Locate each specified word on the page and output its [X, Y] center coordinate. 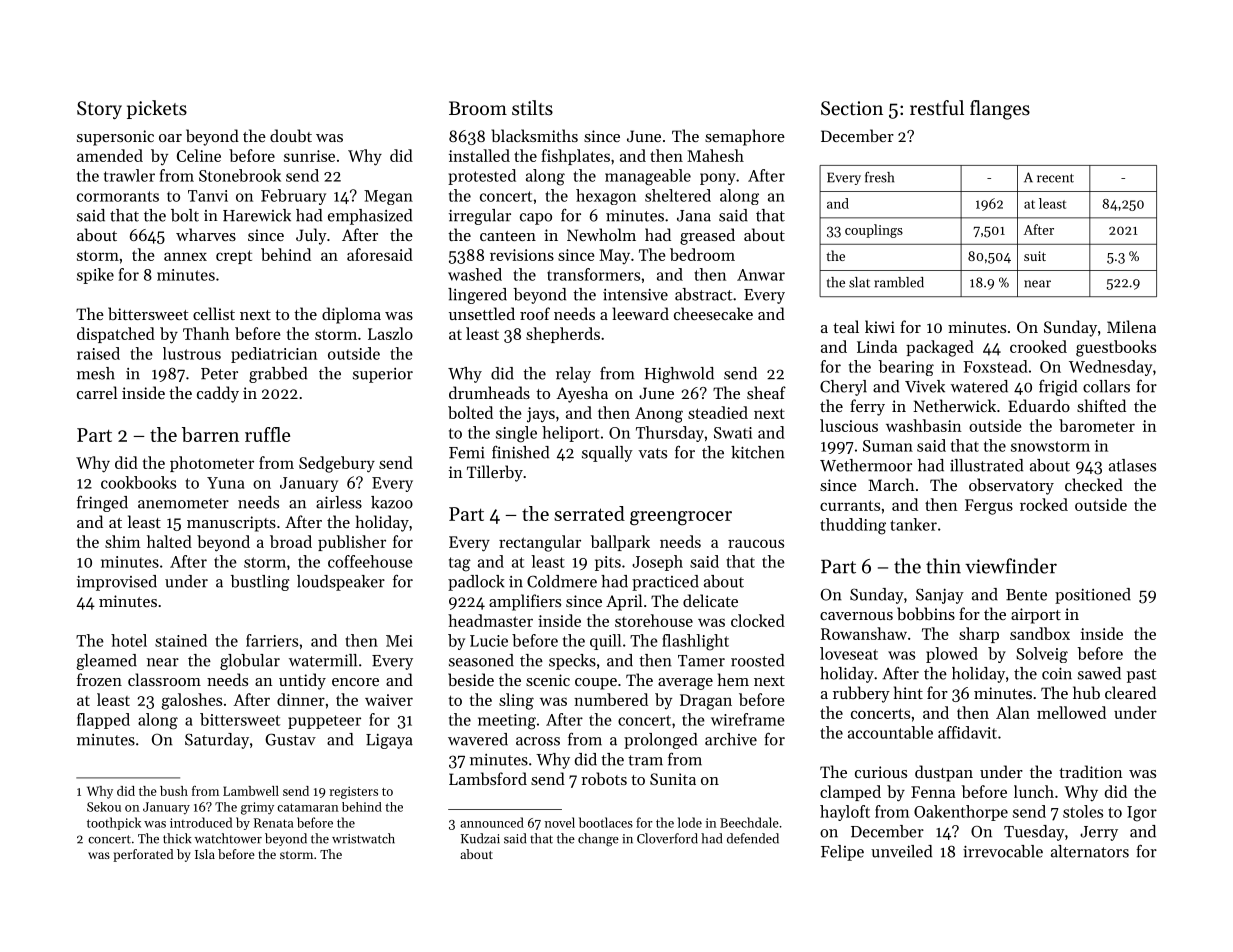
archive [731, 739]
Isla [205, 854]
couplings [874, 231]
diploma [351, 315]
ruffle [267, 434]
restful [937, 107]
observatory [1011, 486]
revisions [522, 255]
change [598, 840]
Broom [478, 108]
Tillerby [495, 473]
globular [250, 662]
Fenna [933, 792]
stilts [532, 107]
